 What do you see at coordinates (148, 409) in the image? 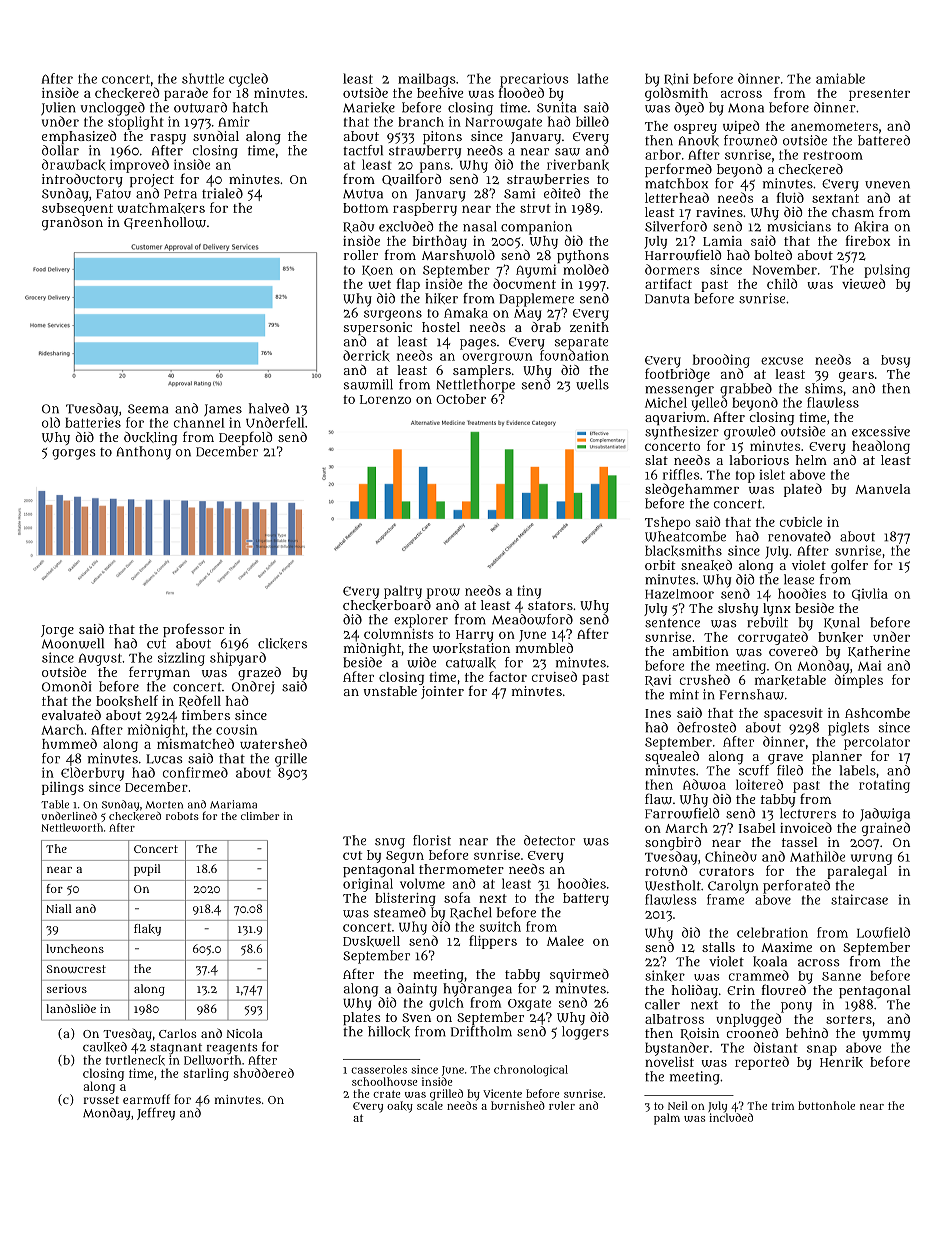
I see `Seema` at bounding box center [148, 409].
